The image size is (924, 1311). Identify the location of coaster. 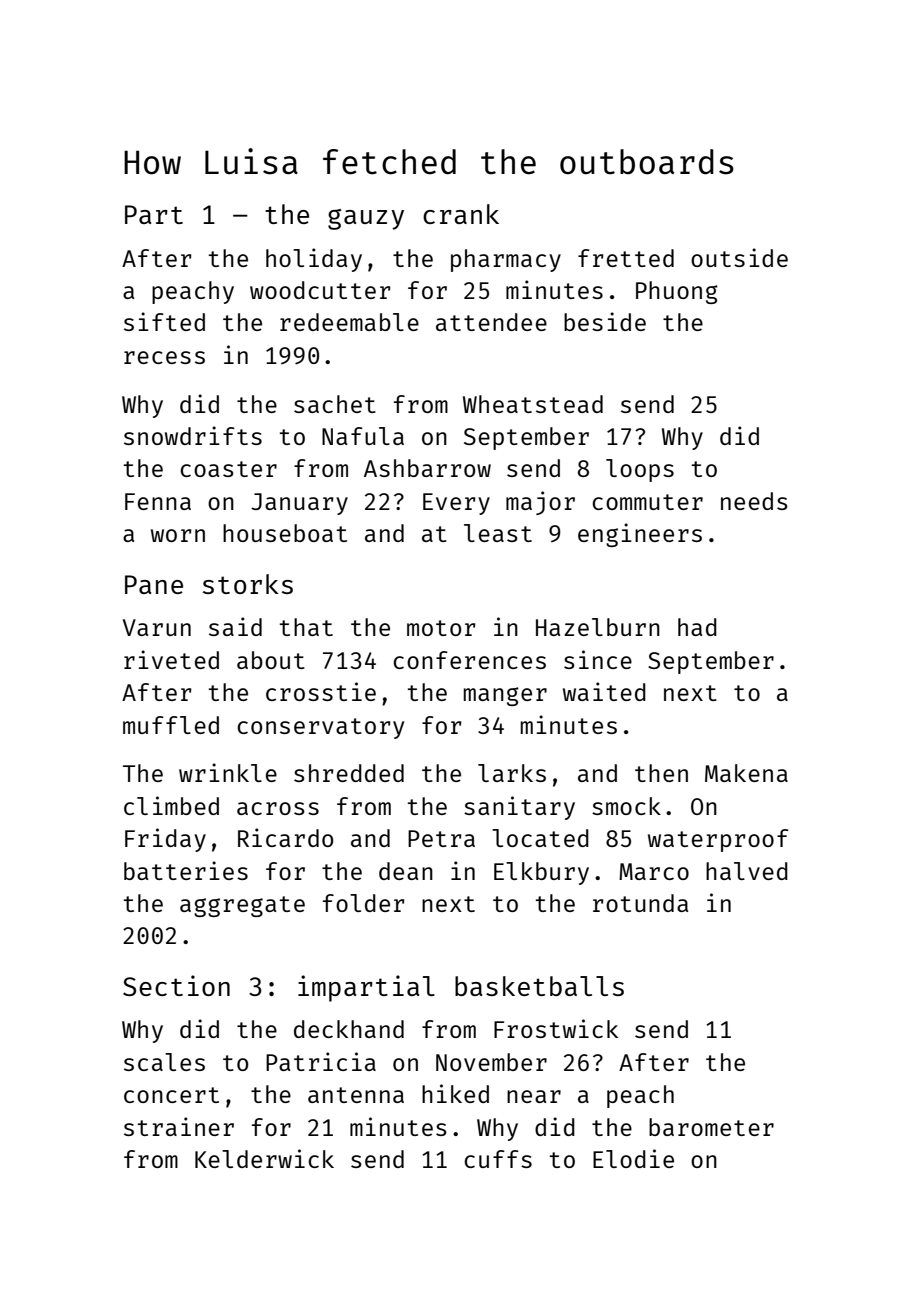
(228, 469).
